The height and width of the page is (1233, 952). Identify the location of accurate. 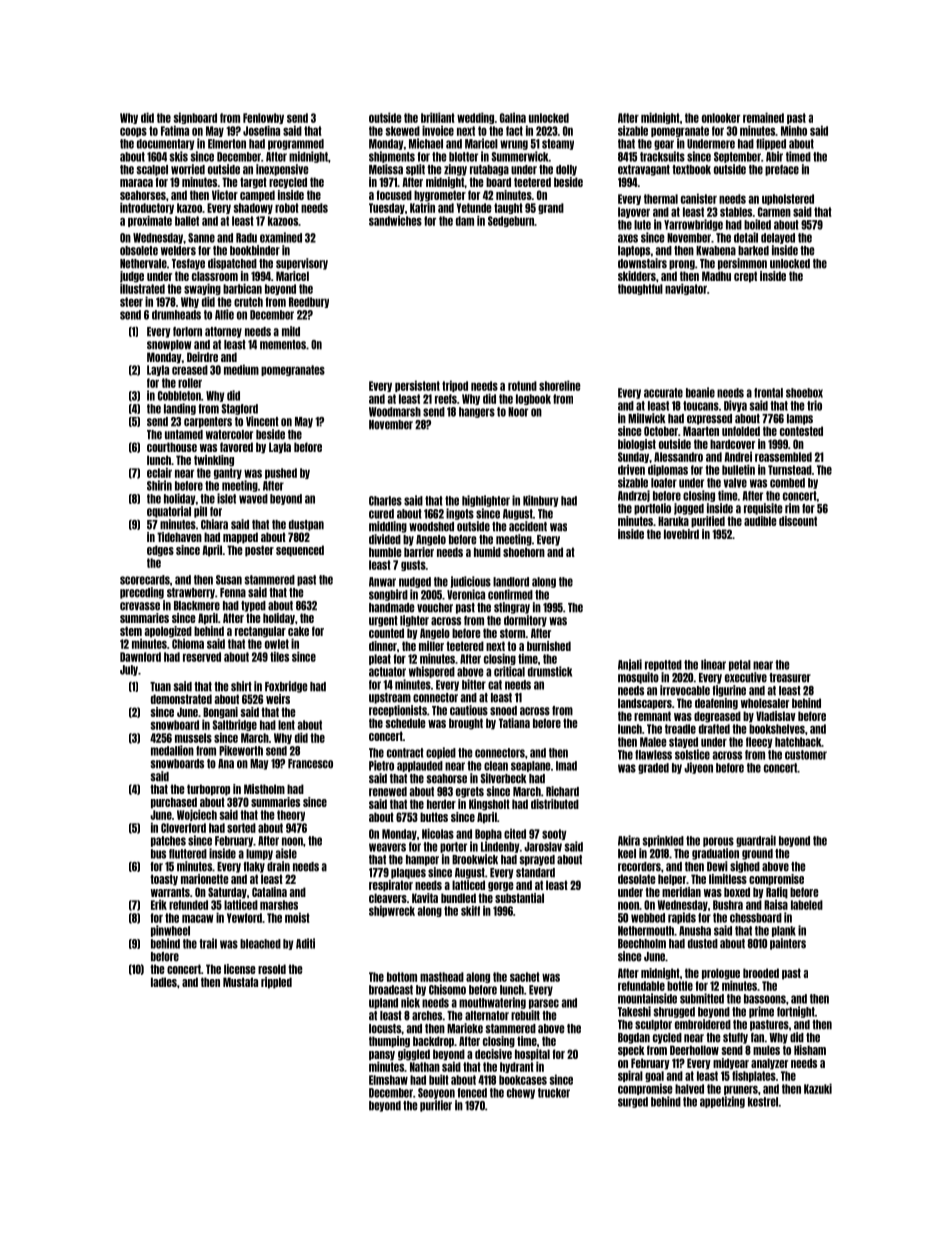
(663, 393).
